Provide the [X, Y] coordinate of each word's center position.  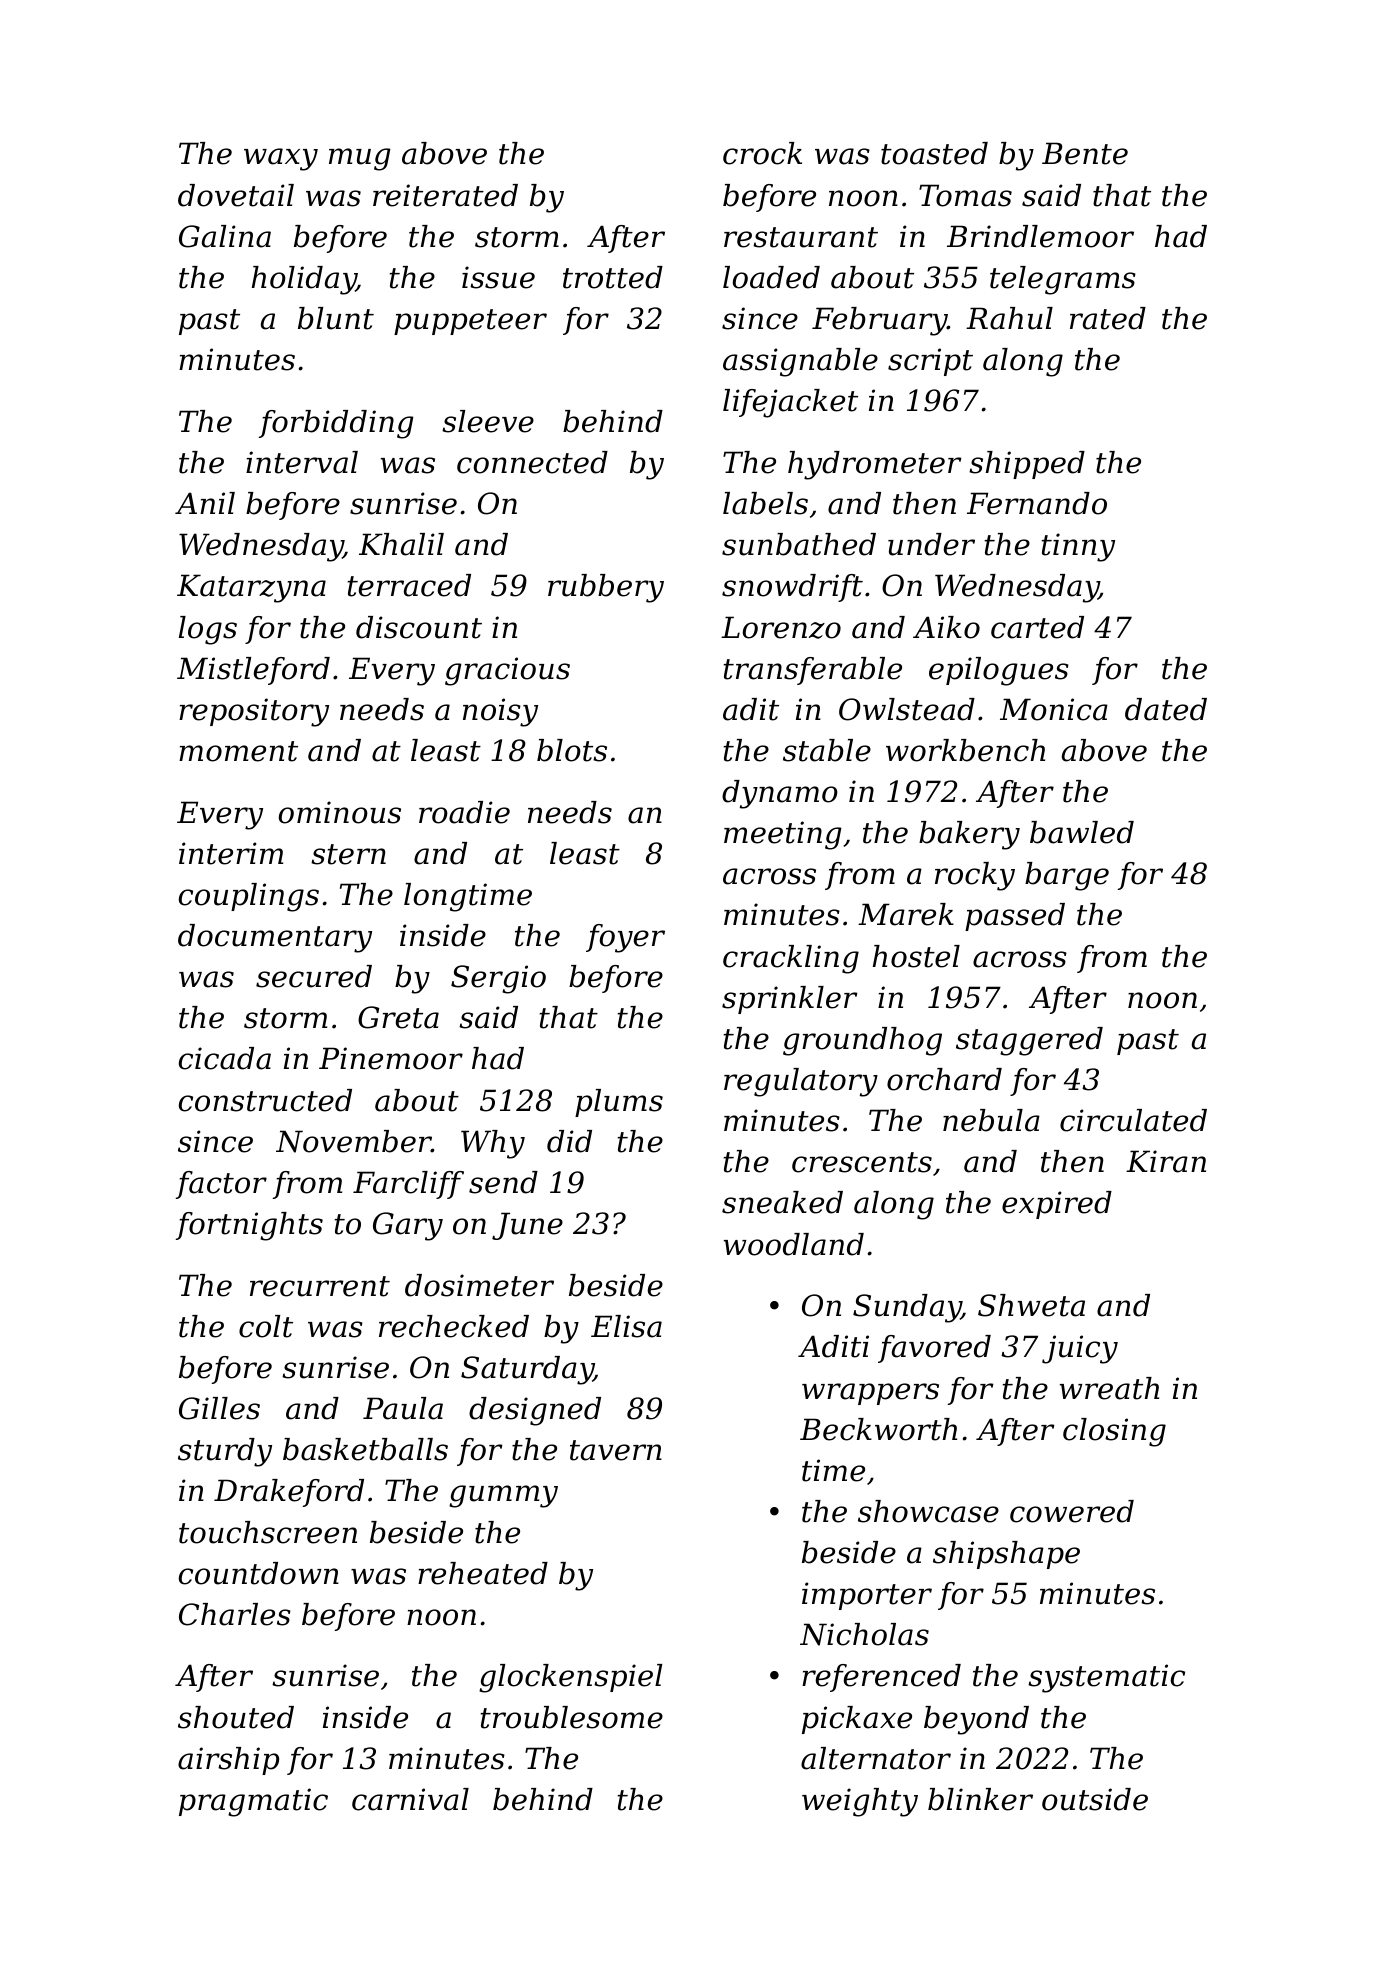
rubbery [606, 588]
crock [762, 153]
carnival [410, 1799]
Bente [1085, 153]
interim [231, 853]
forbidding [336, 424]
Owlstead [907, 709]
